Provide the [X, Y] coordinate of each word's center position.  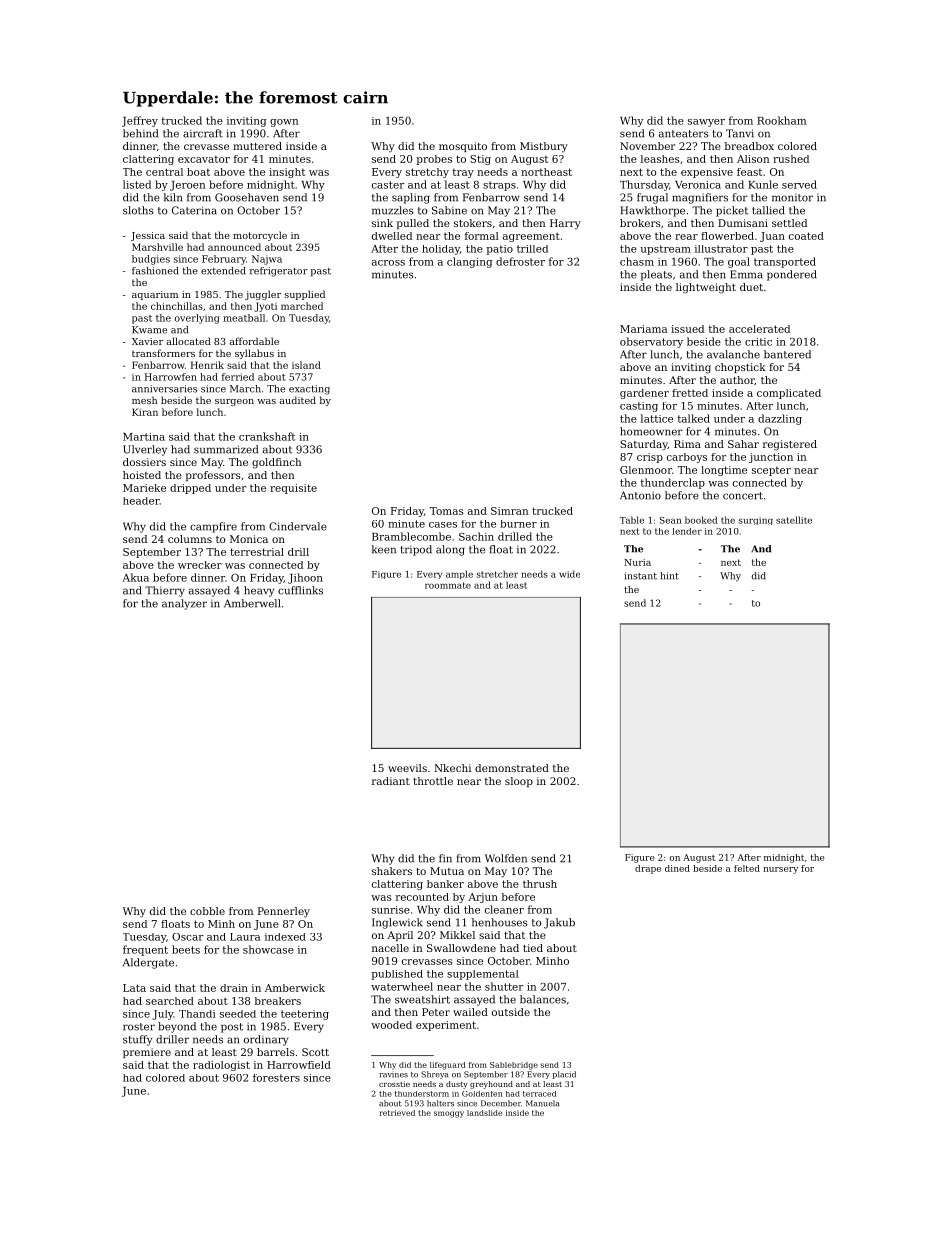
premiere [147, 1053]
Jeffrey [140, 121]
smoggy [449, 1114]
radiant [391, 781]
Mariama [644, 329]
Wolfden [506, 858]
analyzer [184, 604]
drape [648, 869]
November [647, 146]
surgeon [234, 402]
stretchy [427, 173]
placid [564, 1075]
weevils [407, 768]
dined [677, 868]
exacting [309, 390]
